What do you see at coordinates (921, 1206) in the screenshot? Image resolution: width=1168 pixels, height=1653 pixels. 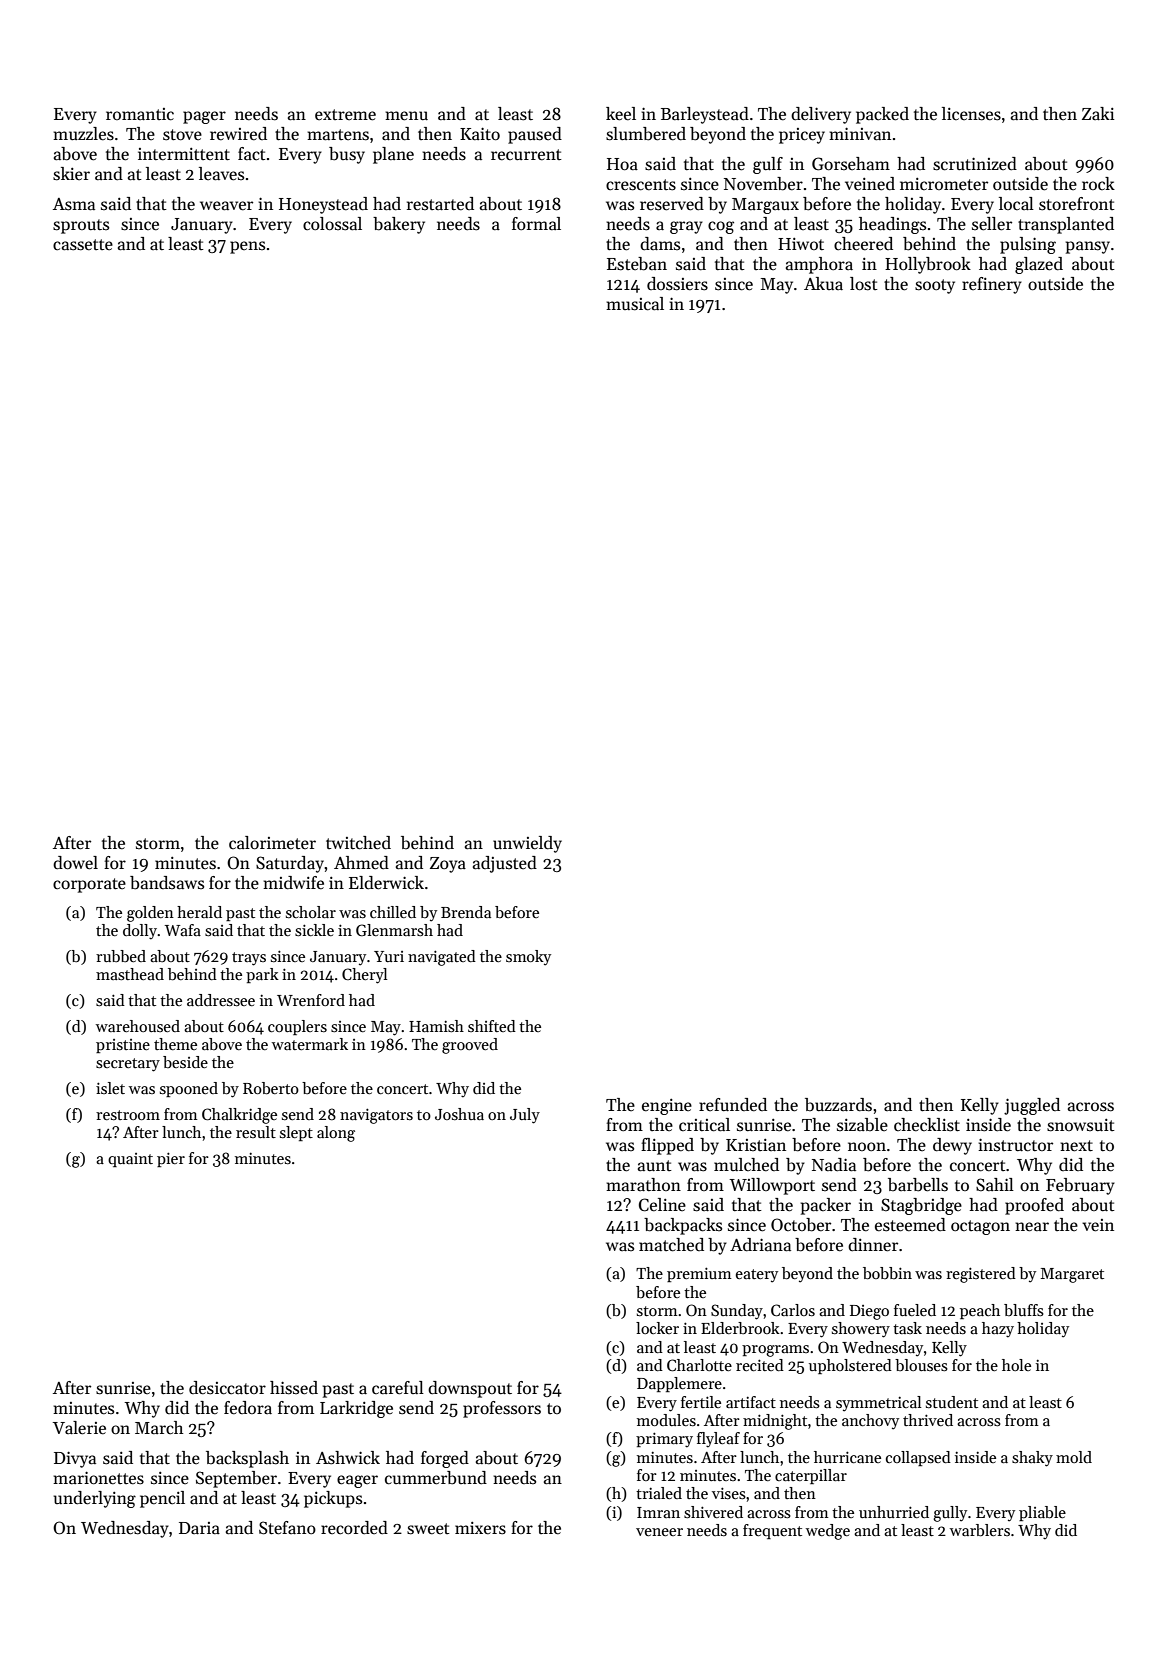 I see `Stagbridge` at bounding box center [921, 1206].
